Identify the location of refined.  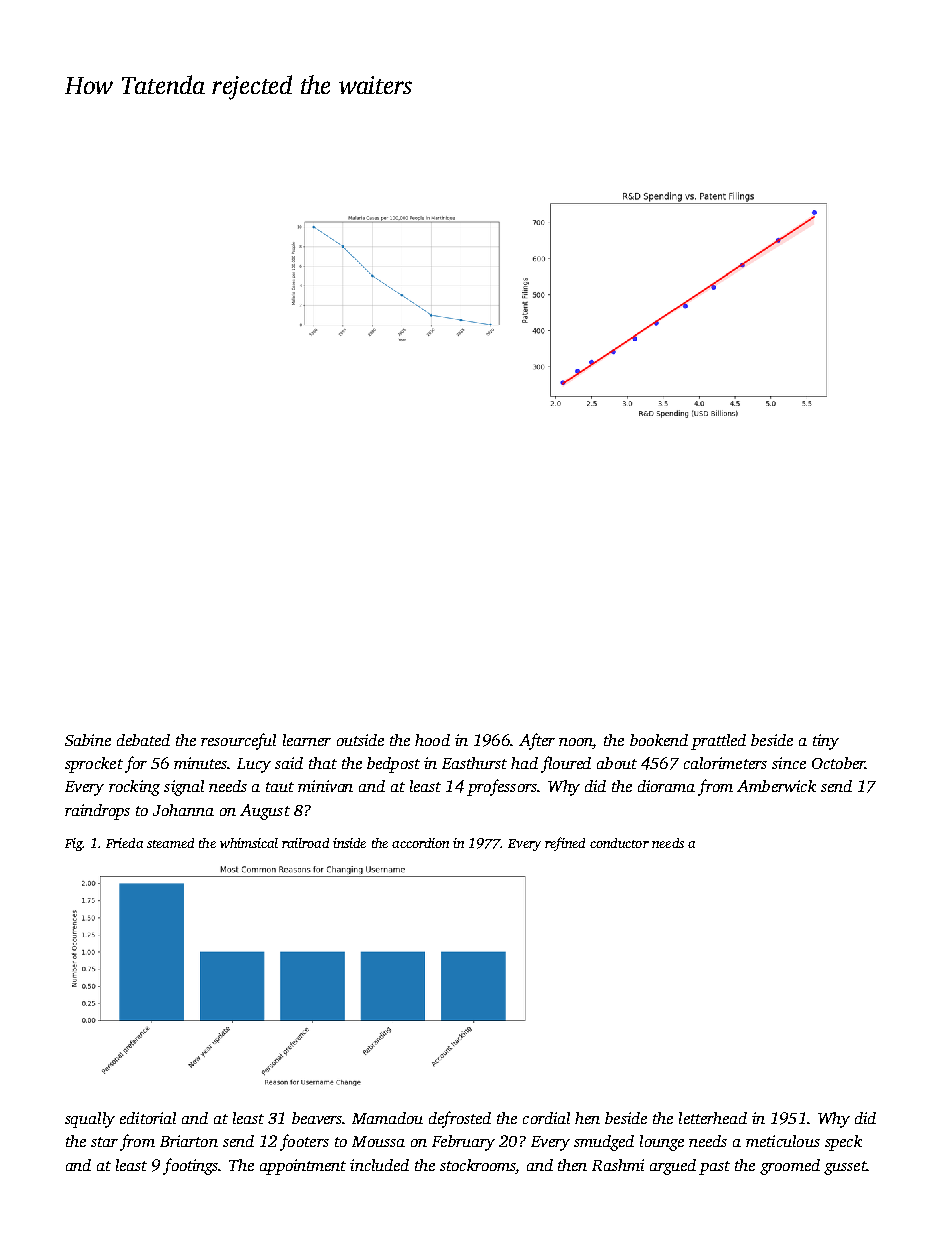
(565, 844).
